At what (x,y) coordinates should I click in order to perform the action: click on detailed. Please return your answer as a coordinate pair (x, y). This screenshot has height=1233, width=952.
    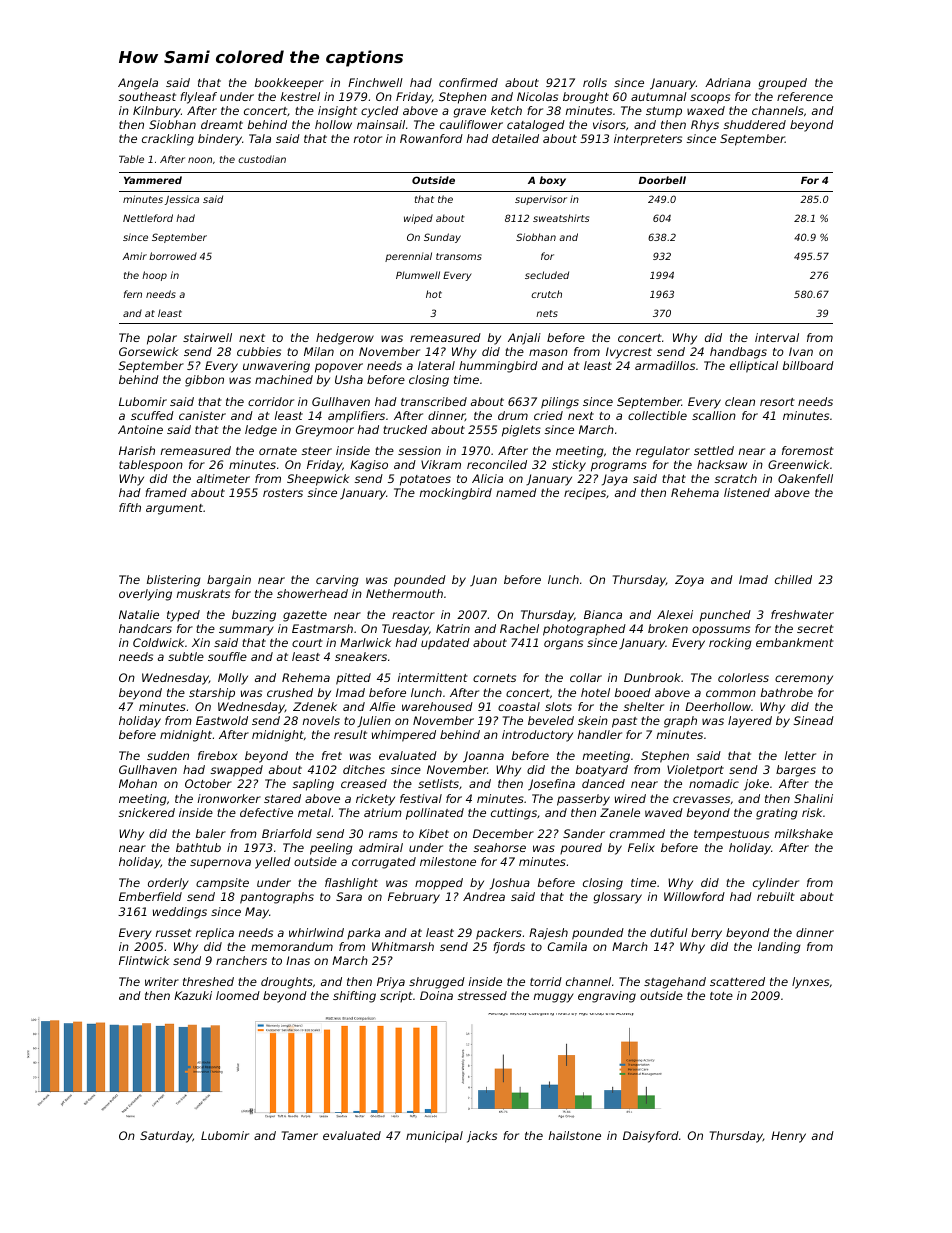
    Looking at the image, I should click on (515, 138).
